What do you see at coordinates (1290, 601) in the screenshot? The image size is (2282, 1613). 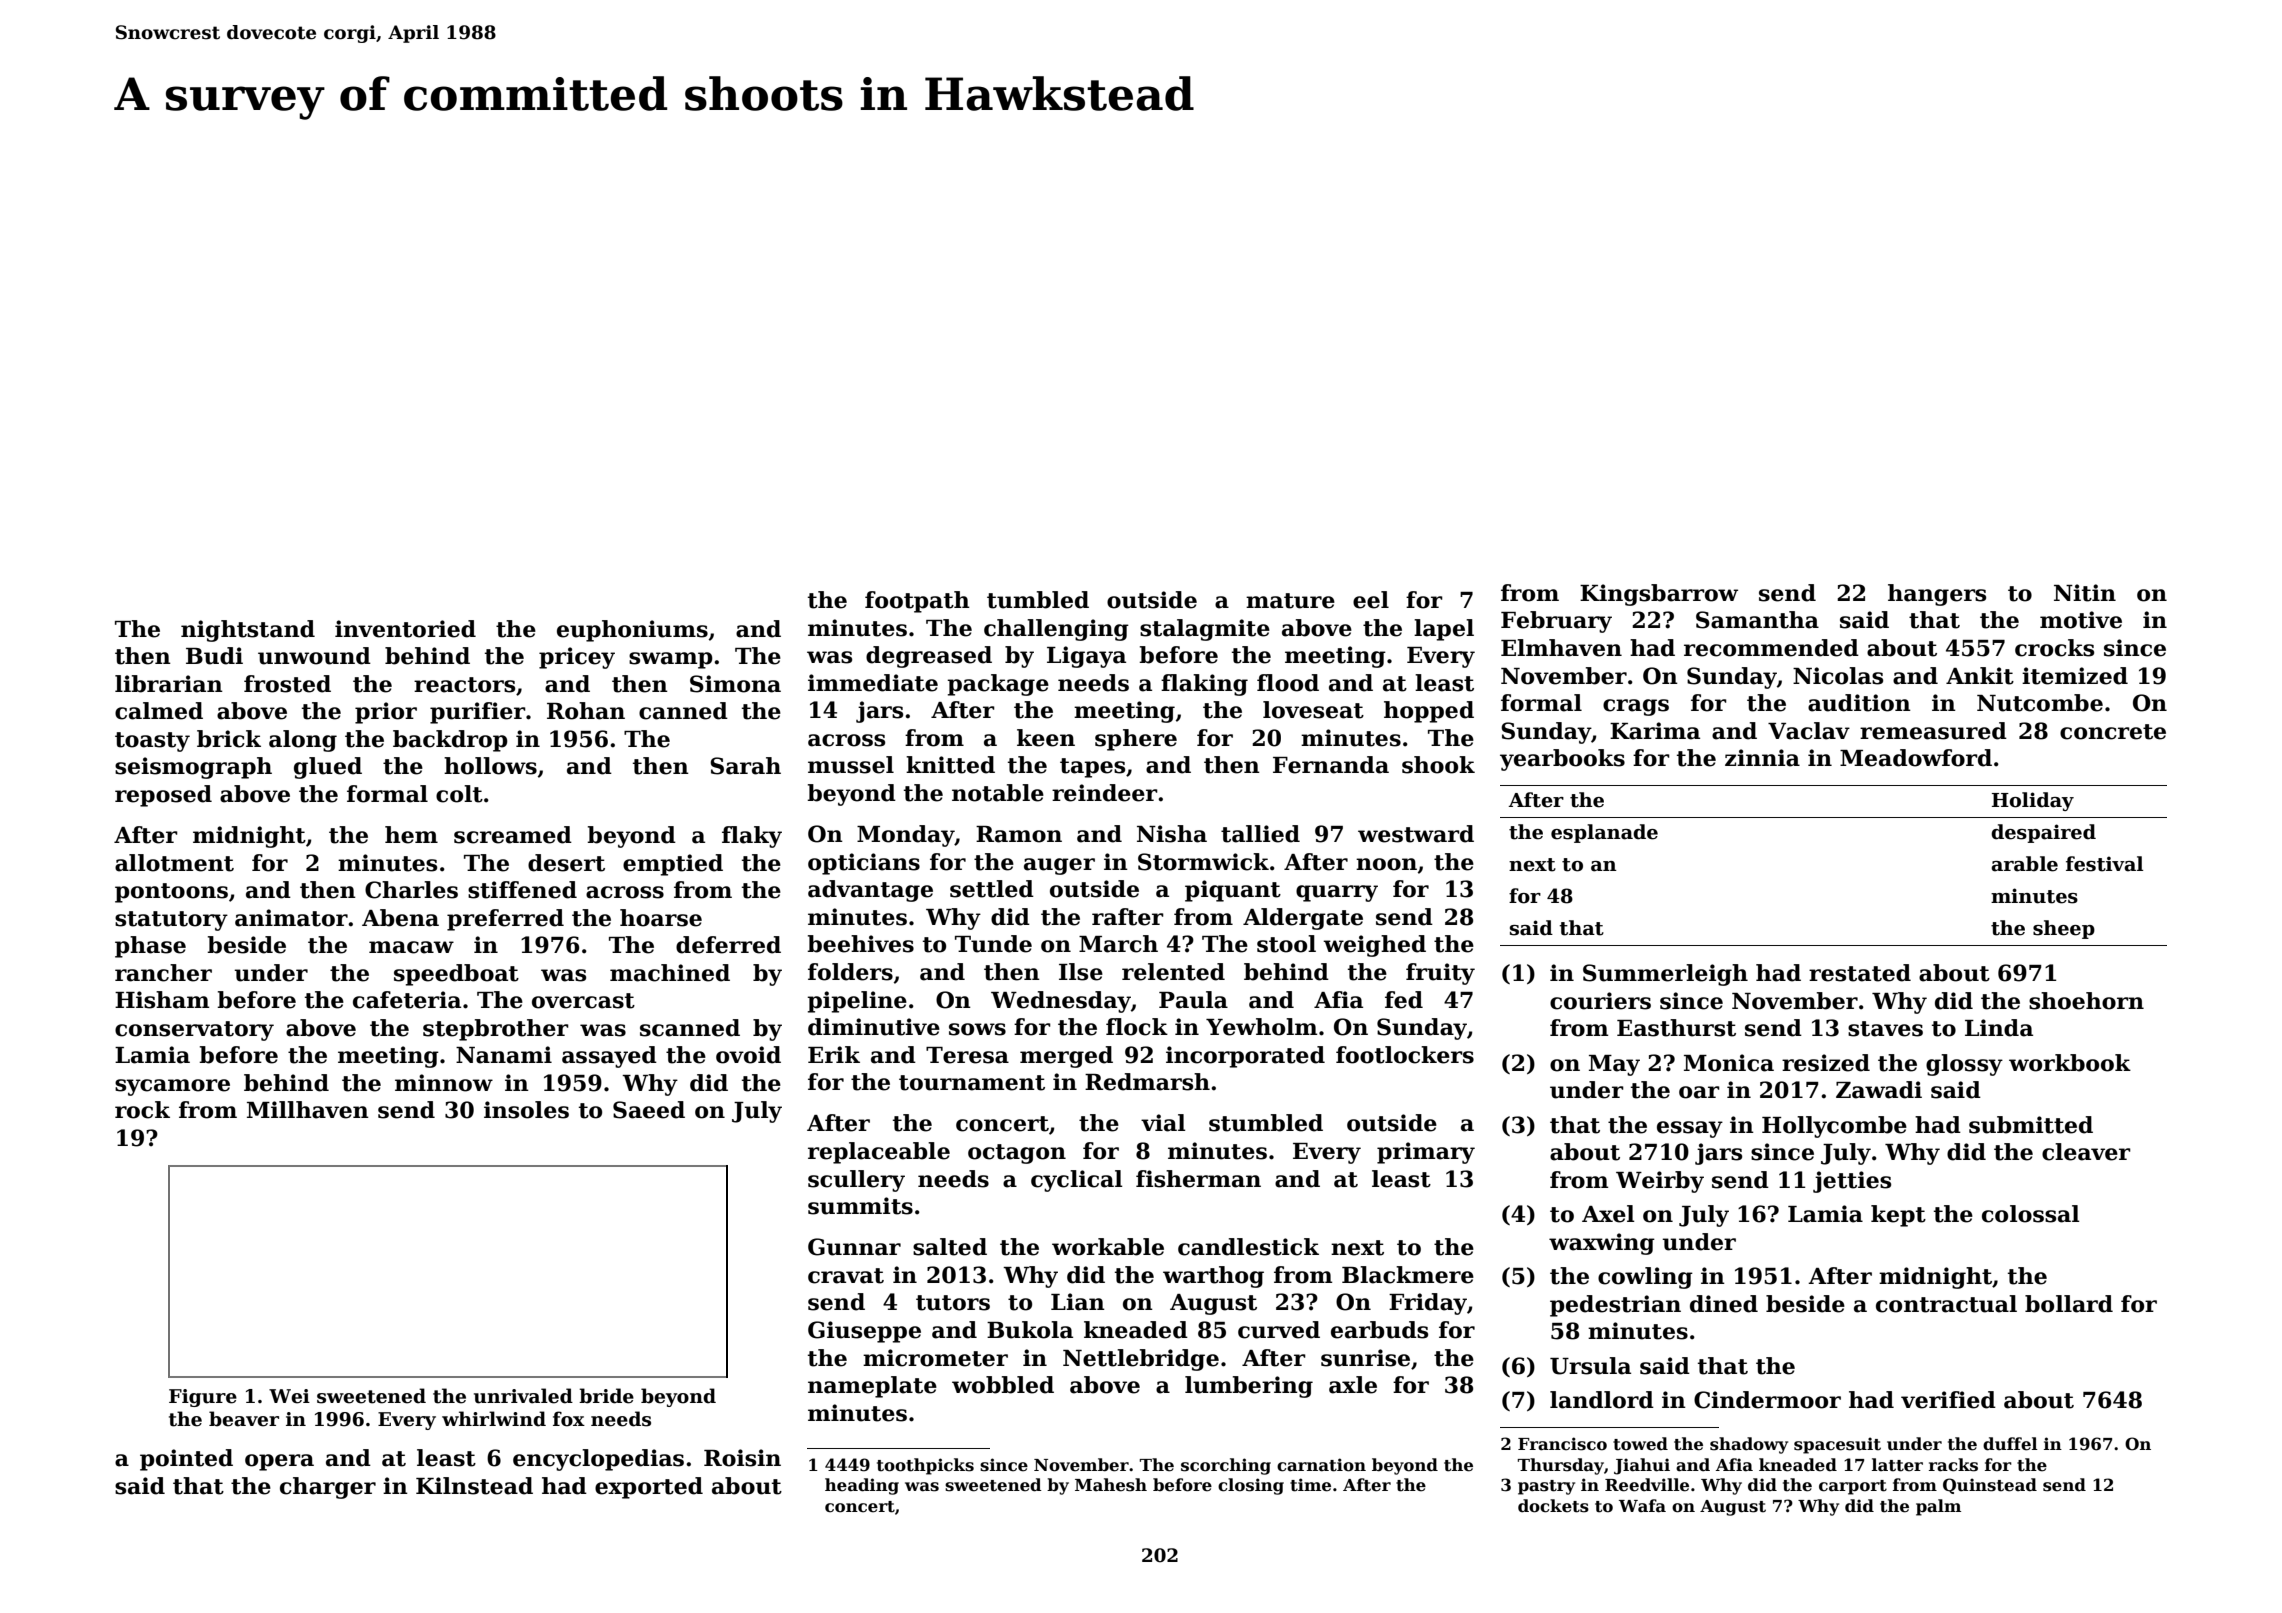 I see `mature` at bounding box center [1290, 601].
